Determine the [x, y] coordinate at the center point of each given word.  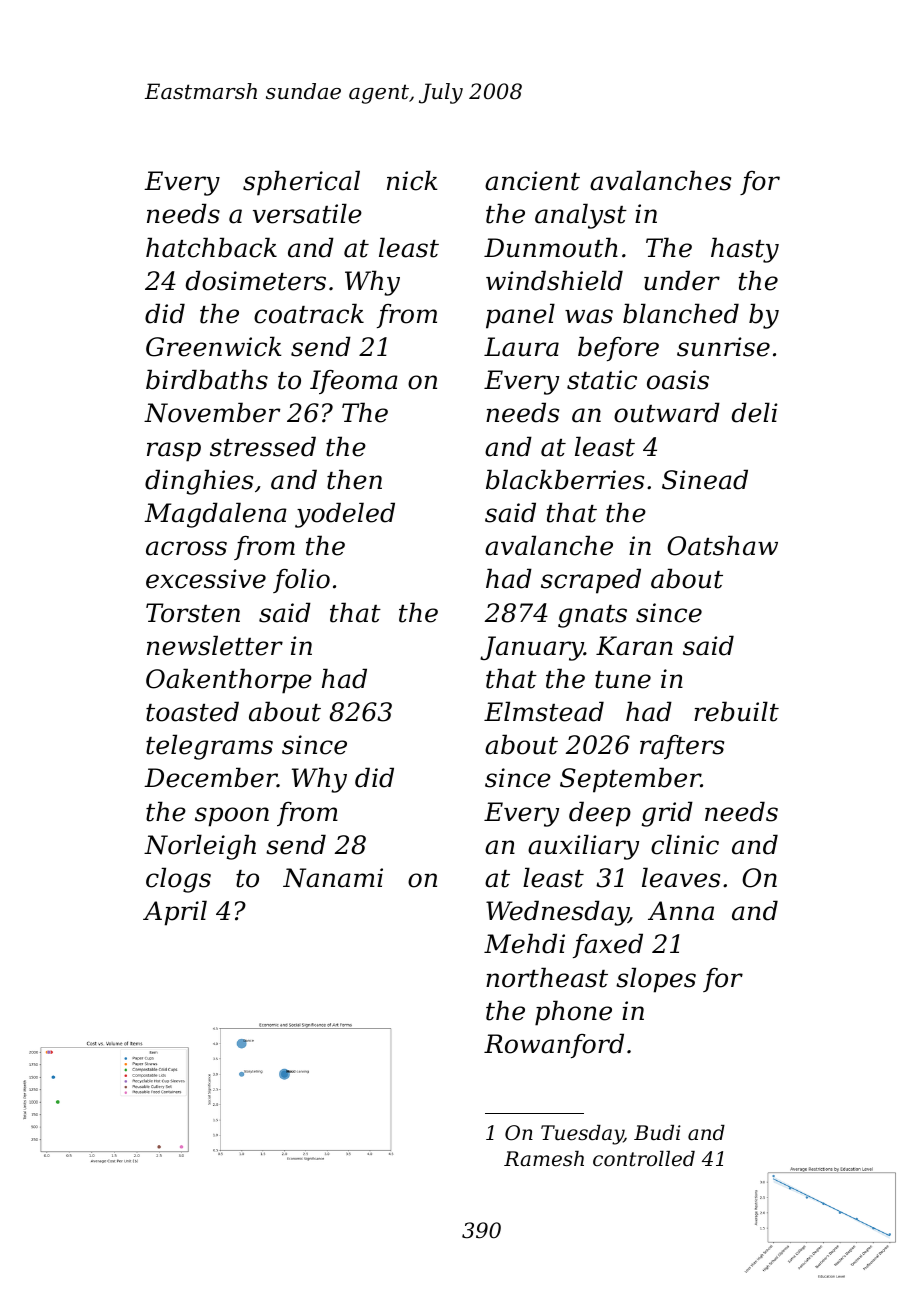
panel [520, 316]
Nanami [333, 878]
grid [667, 814]
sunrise [723, 347]
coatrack [309, 313]
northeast [547, 977]
